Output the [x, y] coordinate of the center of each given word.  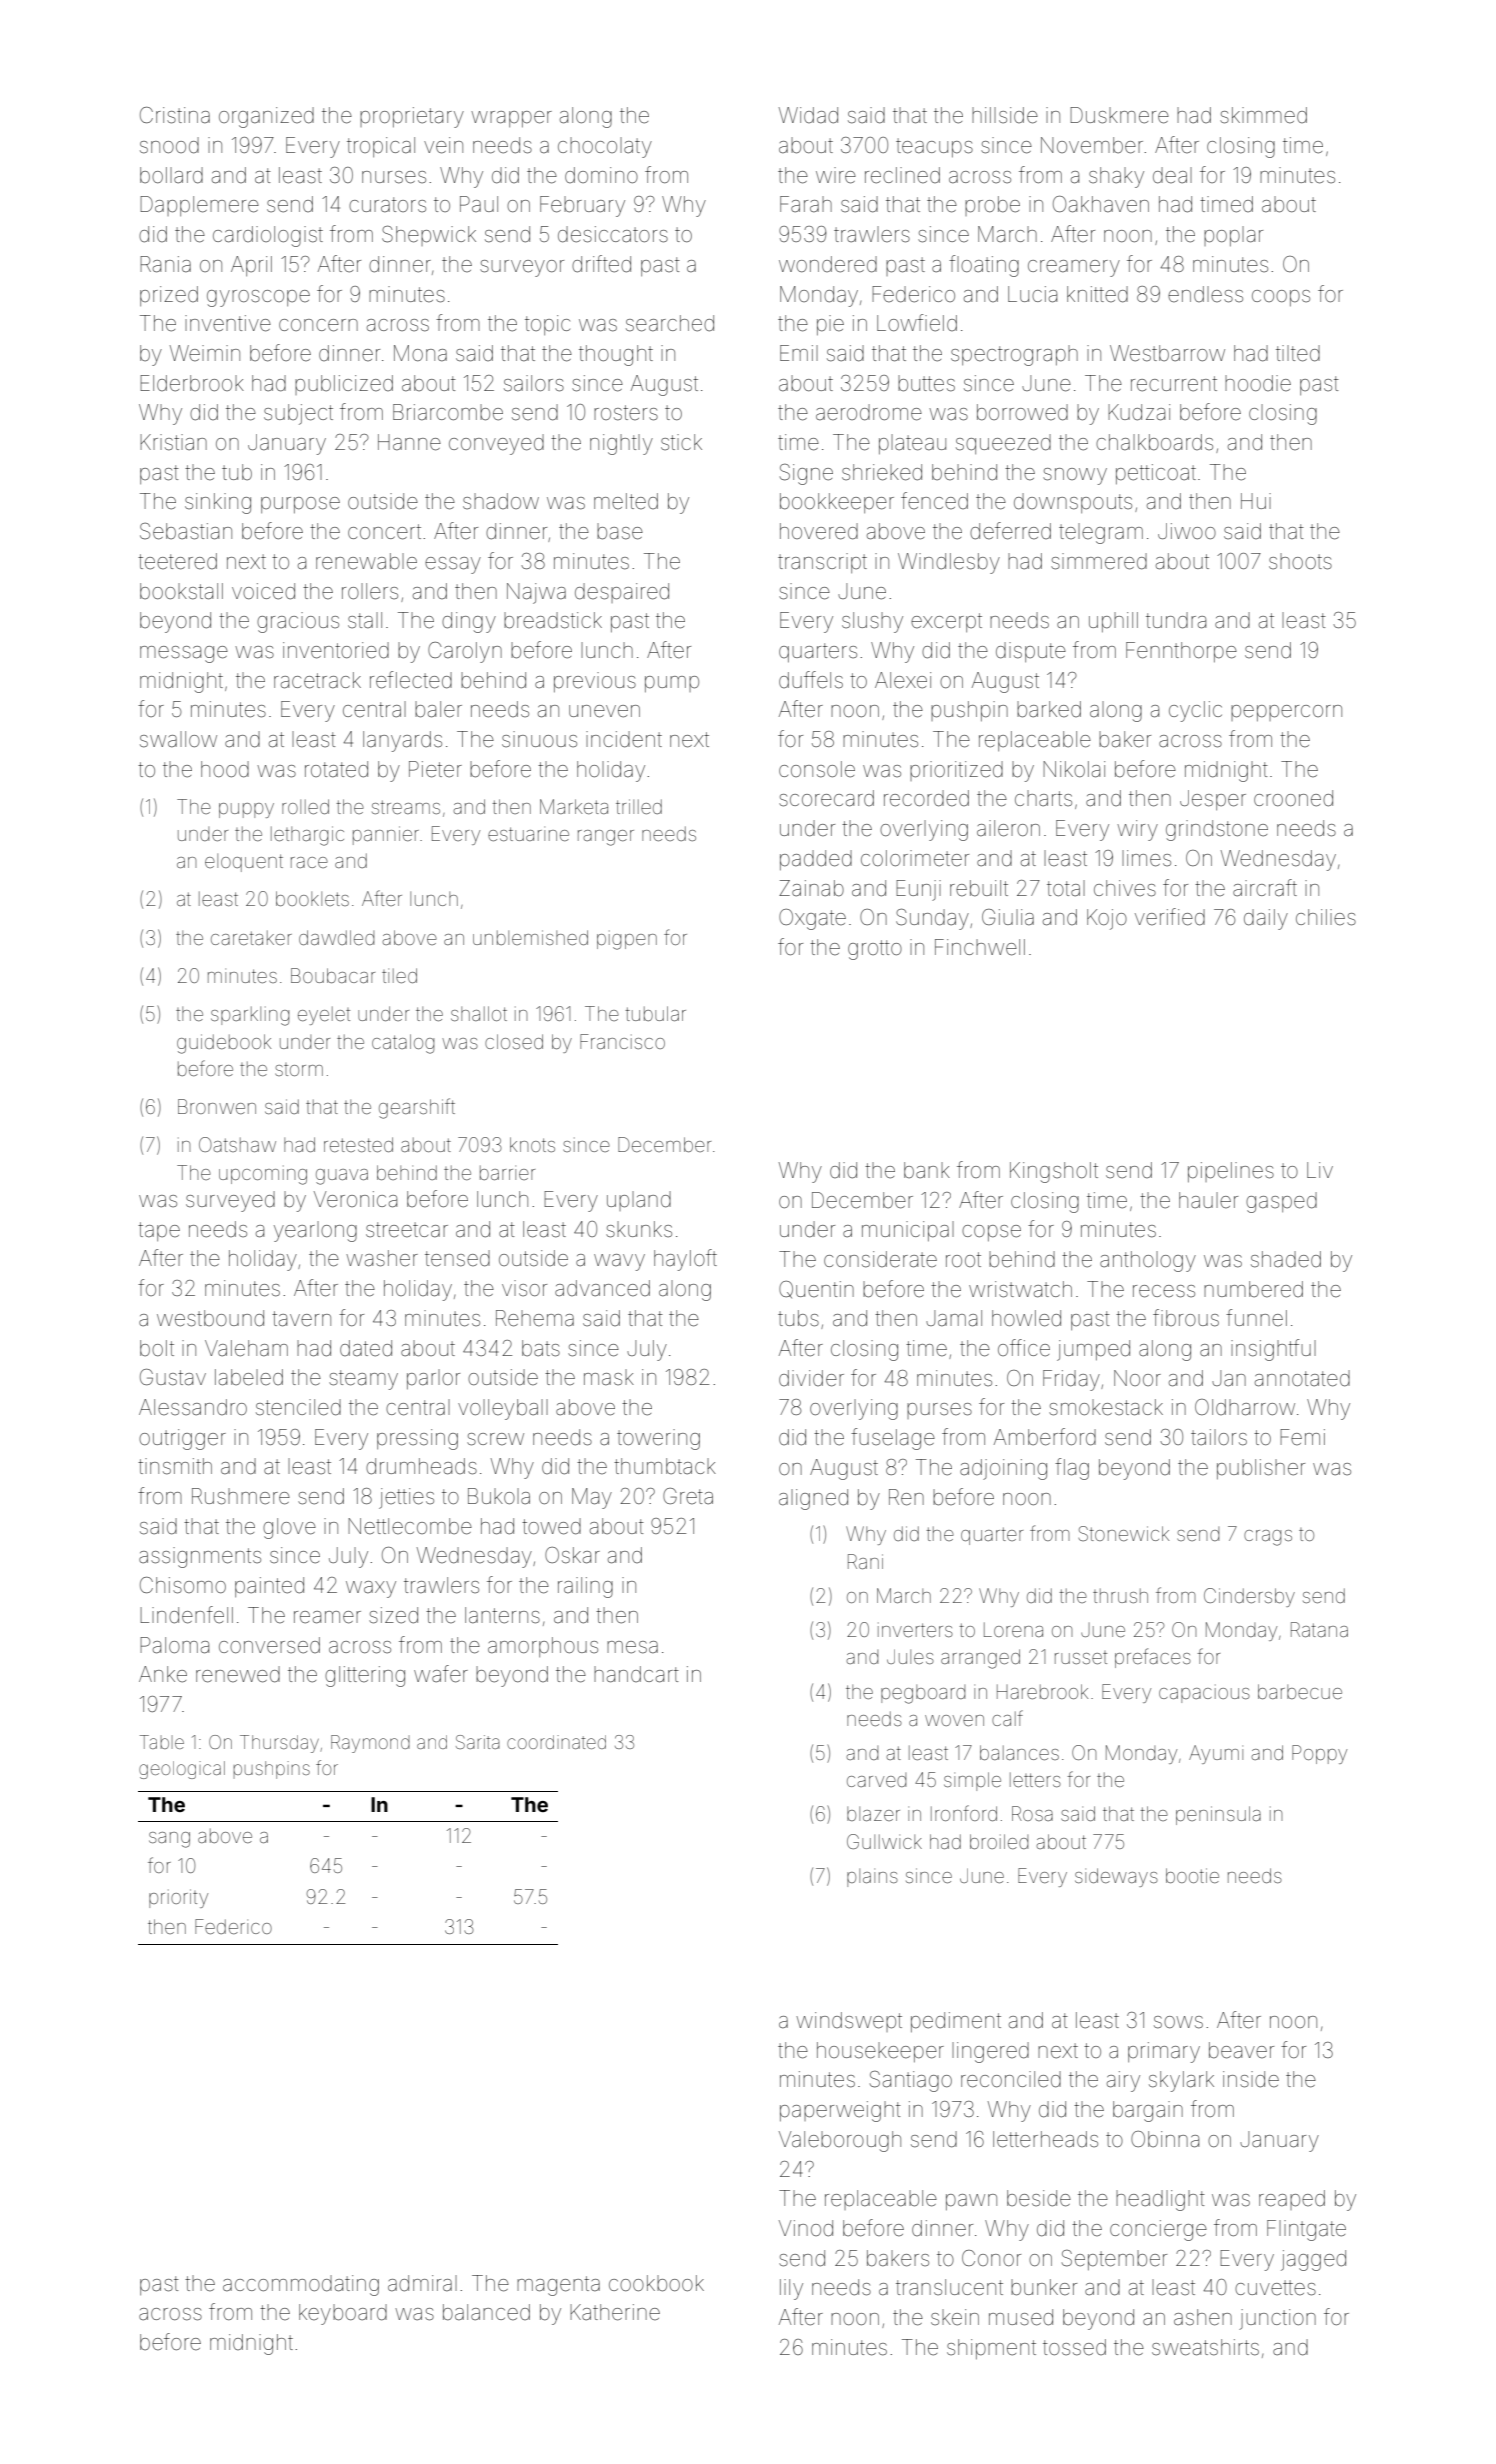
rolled [305, 806]
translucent [949, 2287]
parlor [433, 1379]
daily [1266, 919]
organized [266, 117]
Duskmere [1119, 115]
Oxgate [812, 919]
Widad [808, 115]
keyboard [343, 2314]
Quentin [816, 1289]
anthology [1148, 1261]
